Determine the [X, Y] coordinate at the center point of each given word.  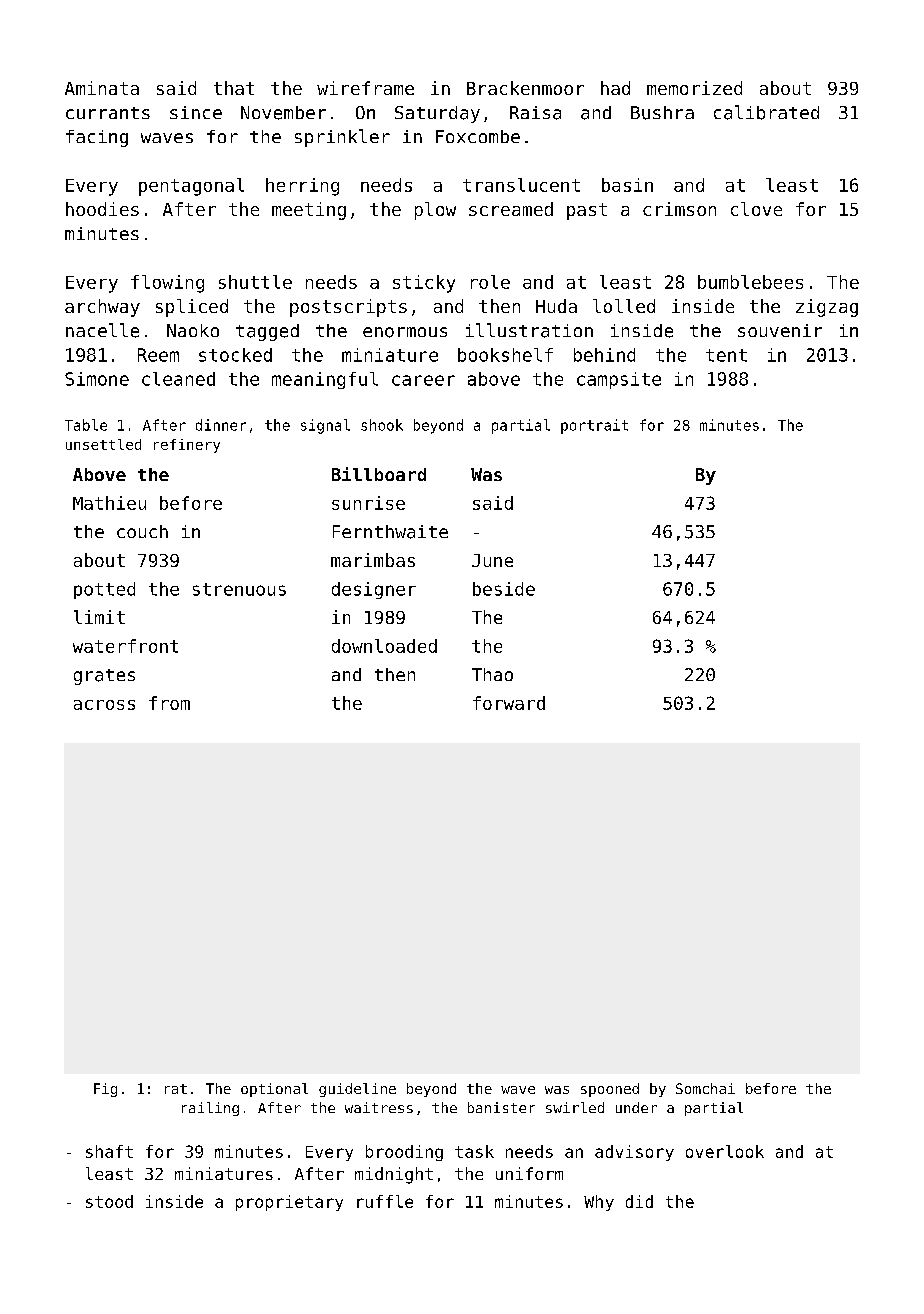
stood [109, 1201]
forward [509, 703]
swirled [575, 1107]
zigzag [827, 308]
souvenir [780, 330]
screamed [511, 209]
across [104, 705]
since [196, 112]
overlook [725, 1151]
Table [86, 425]
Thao [492, 674]
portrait [594, 426]
